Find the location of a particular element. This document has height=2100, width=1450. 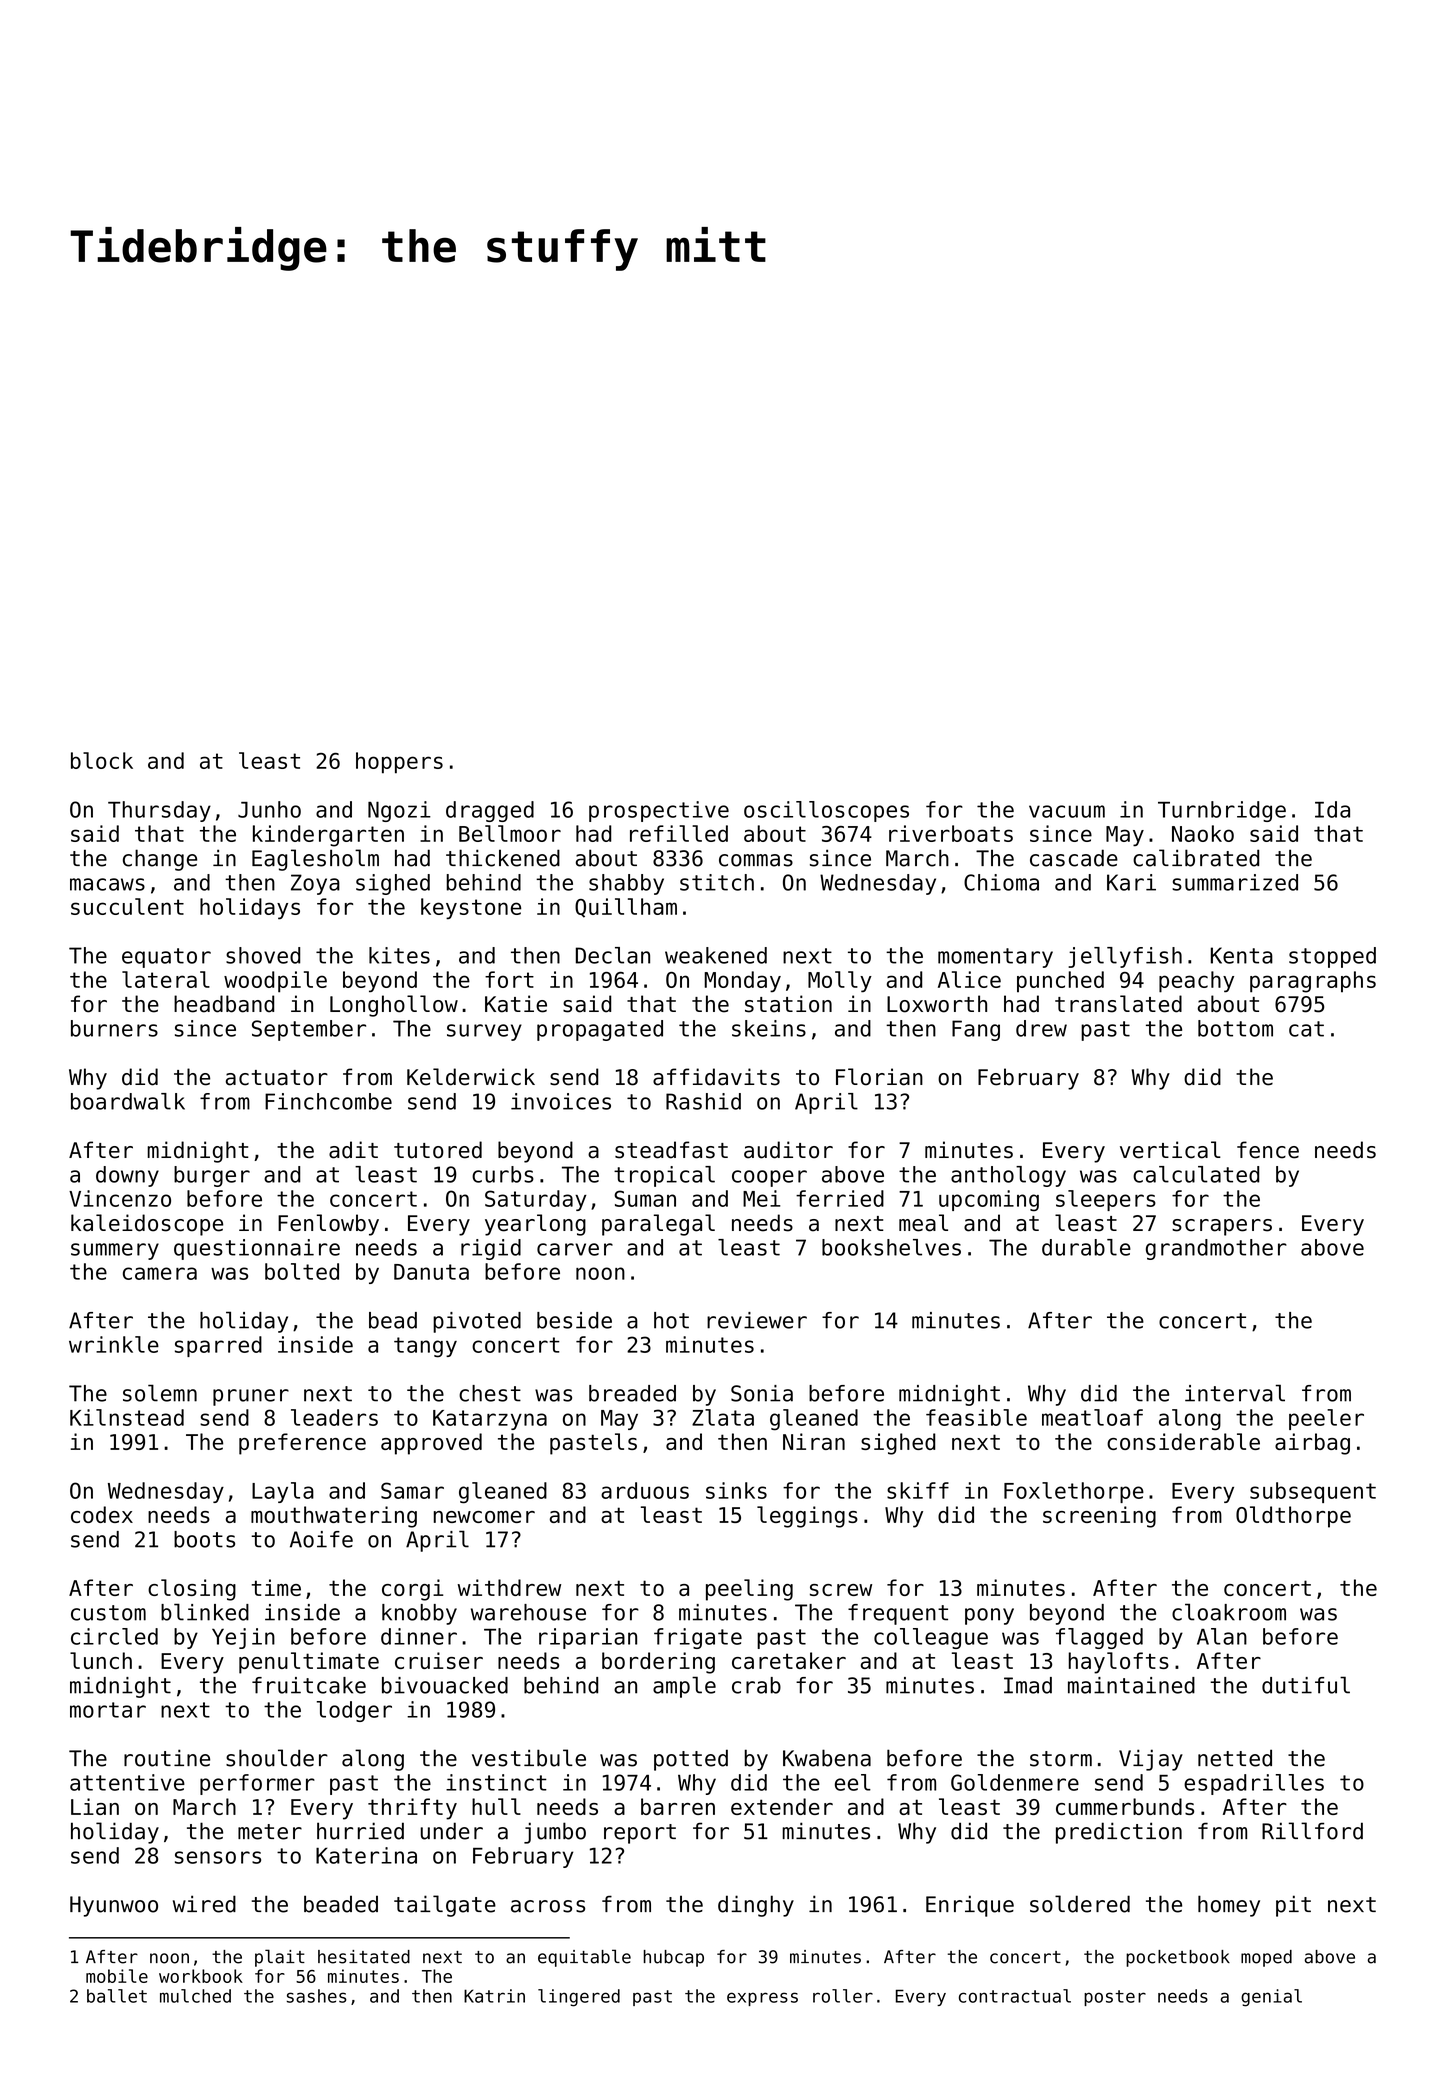

Katrin is located at coordinates (494, 1996).
